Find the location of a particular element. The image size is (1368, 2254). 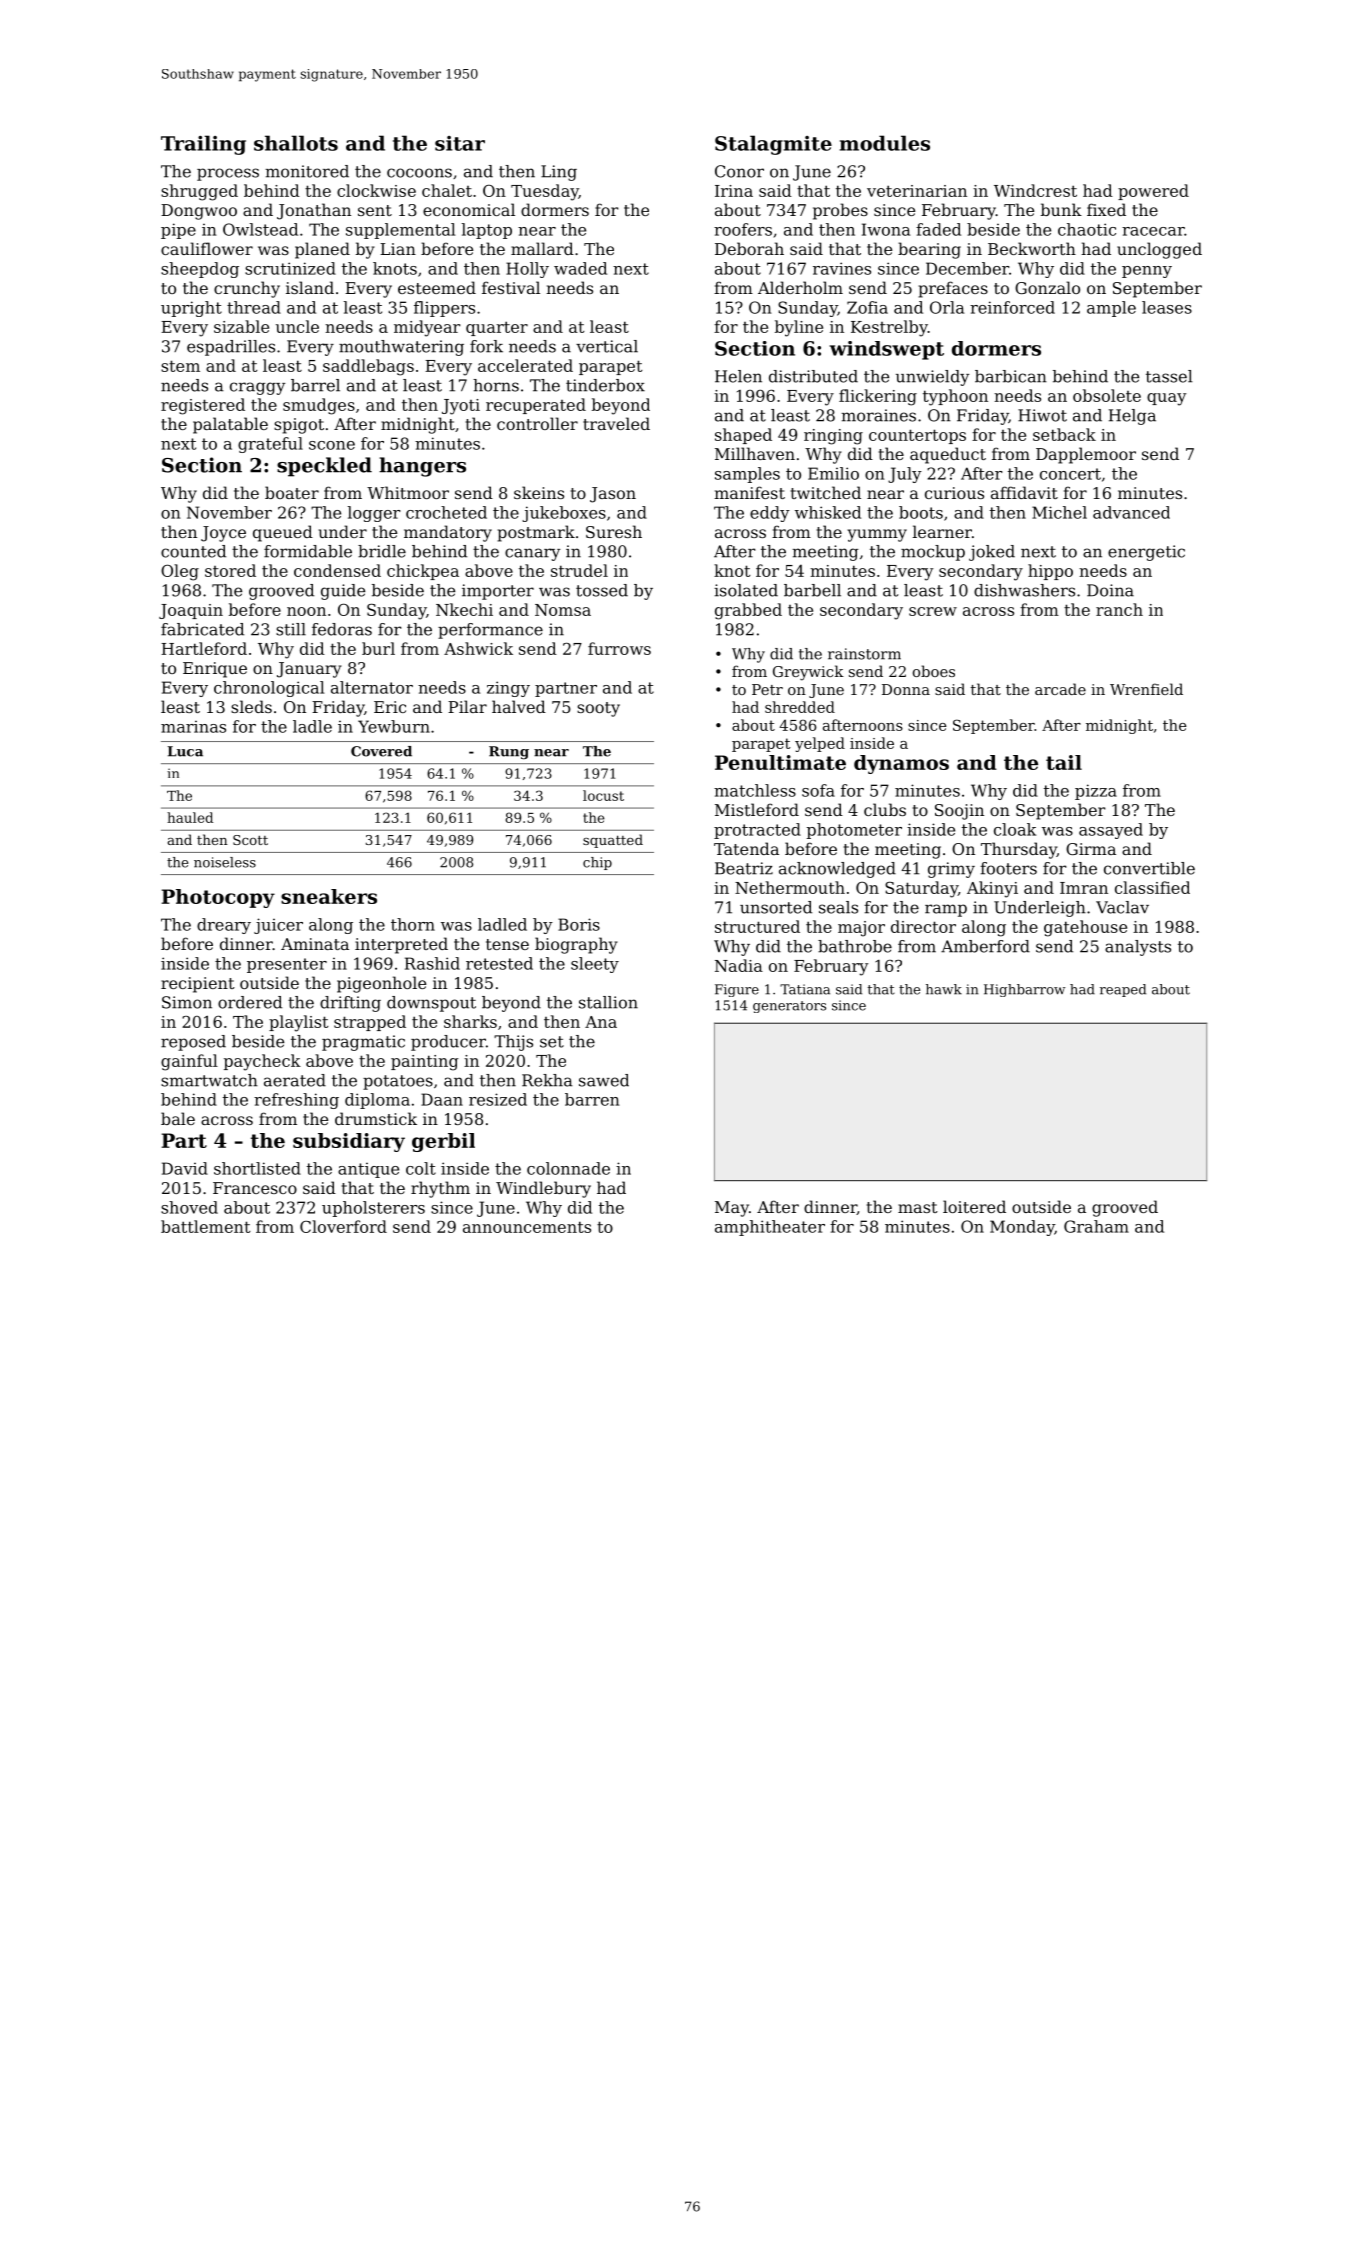

shoved is located at coordinates (189, 1207).
